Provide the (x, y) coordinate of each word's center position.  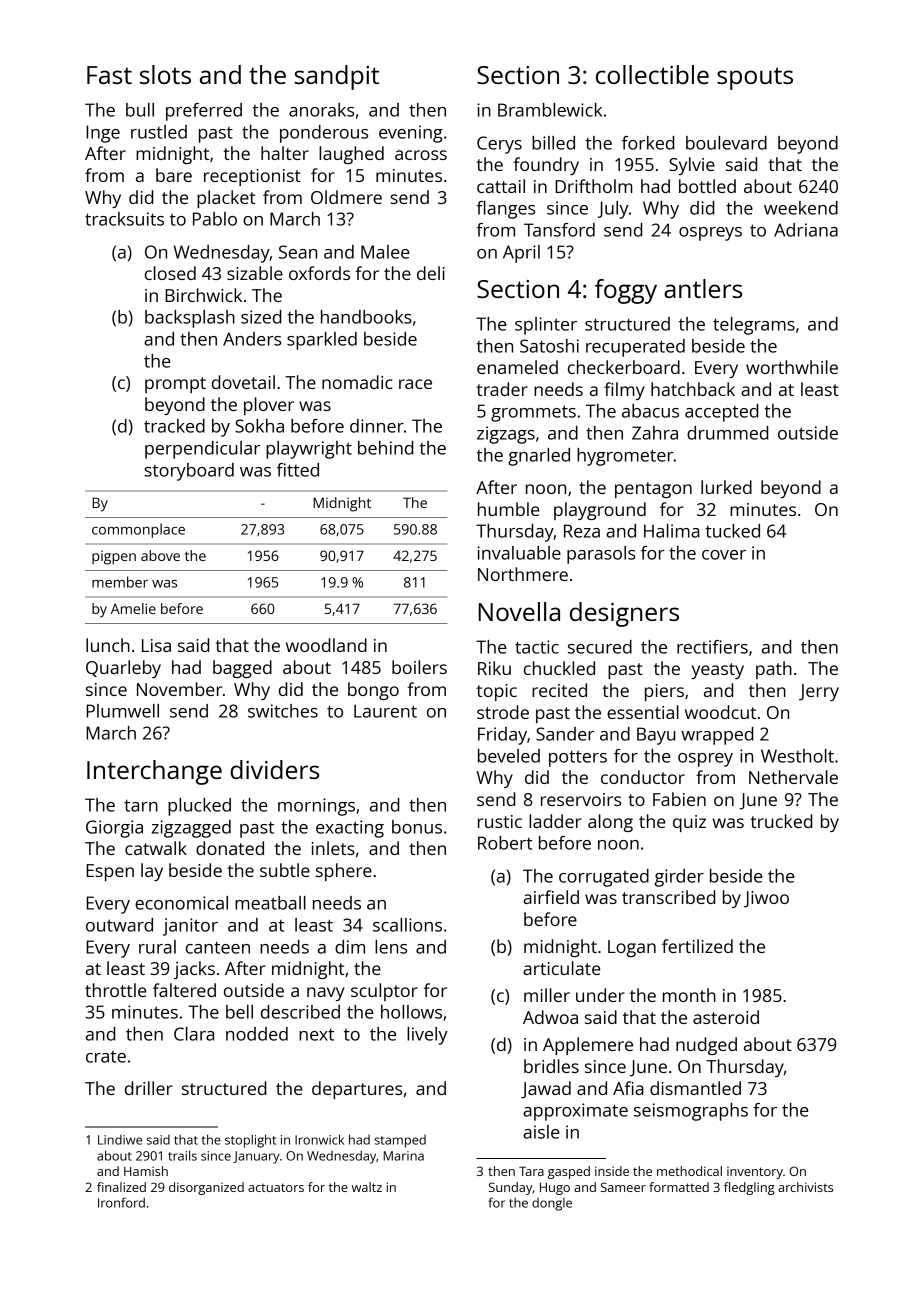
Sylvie (692, 166)
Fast (109, 75)
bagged (242, 669)
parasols (601, 555)
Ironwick (319, 1139)
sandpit (336, 77)
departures (357, 1090)
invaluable (519, 553)
